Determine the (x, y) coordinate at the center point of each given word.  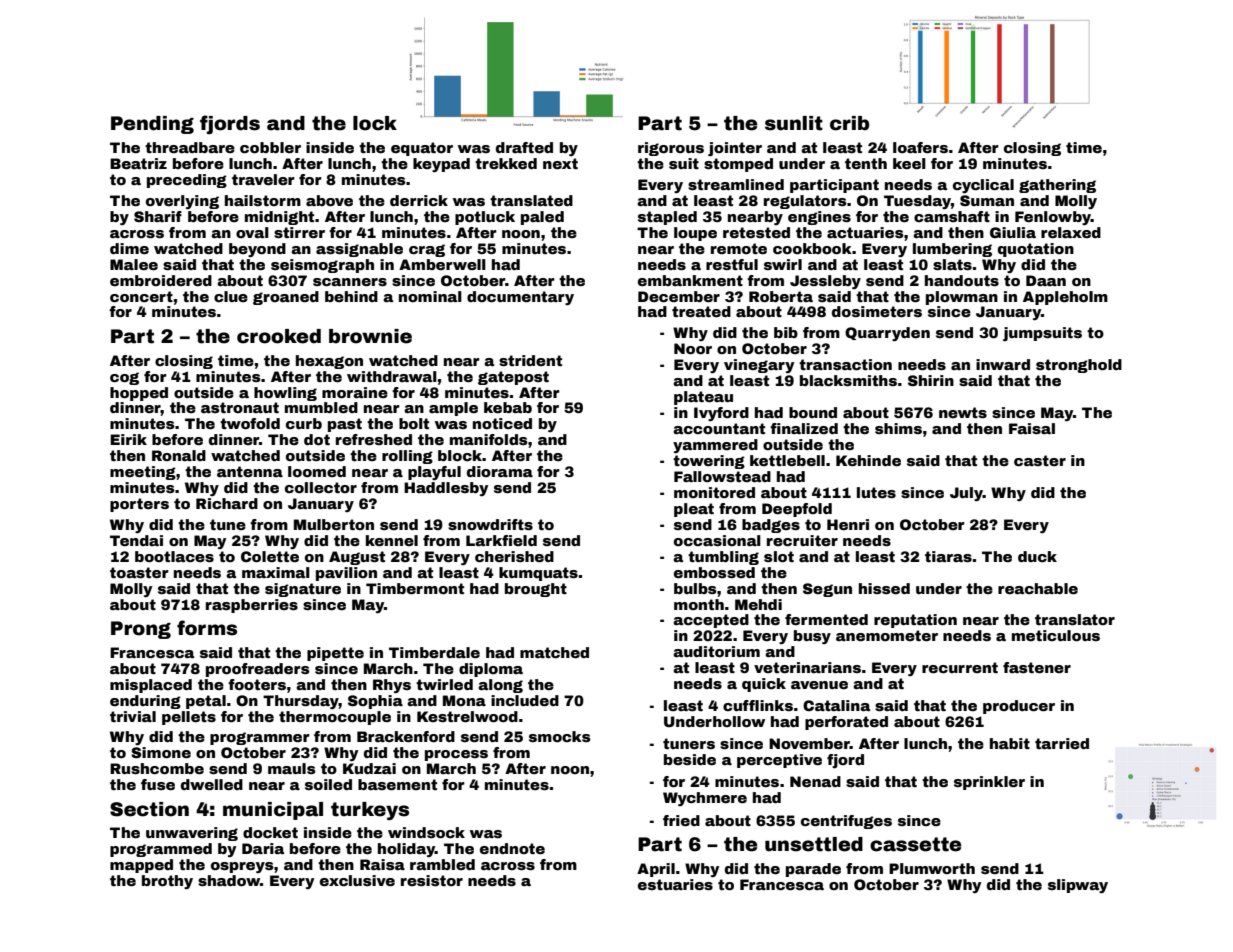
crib (849, 123)
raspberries (252, 606)
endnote (512, 848)
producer (1019, 707)
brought (536, 590)
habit (1010, 743)
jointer (735, 149)
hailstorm (263, 200)
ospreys (242, 867)
